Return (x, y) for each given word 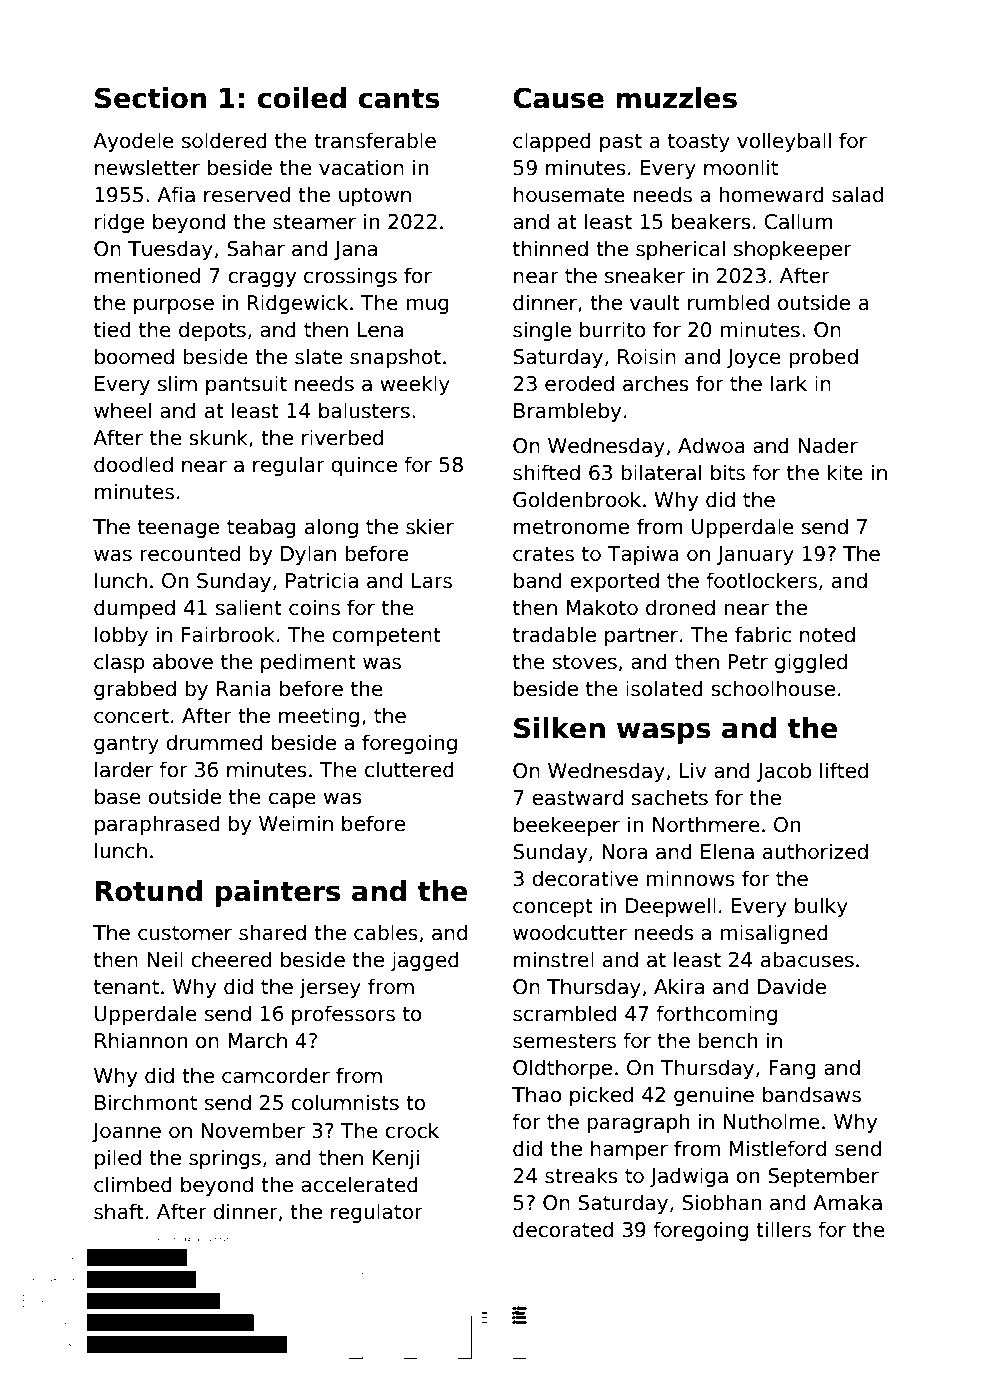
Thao (537, 1094)
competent (386, 637)
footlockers (761, 580)
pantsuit (246, 385)
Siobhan (721, 1202)
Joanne (126, 1132)
